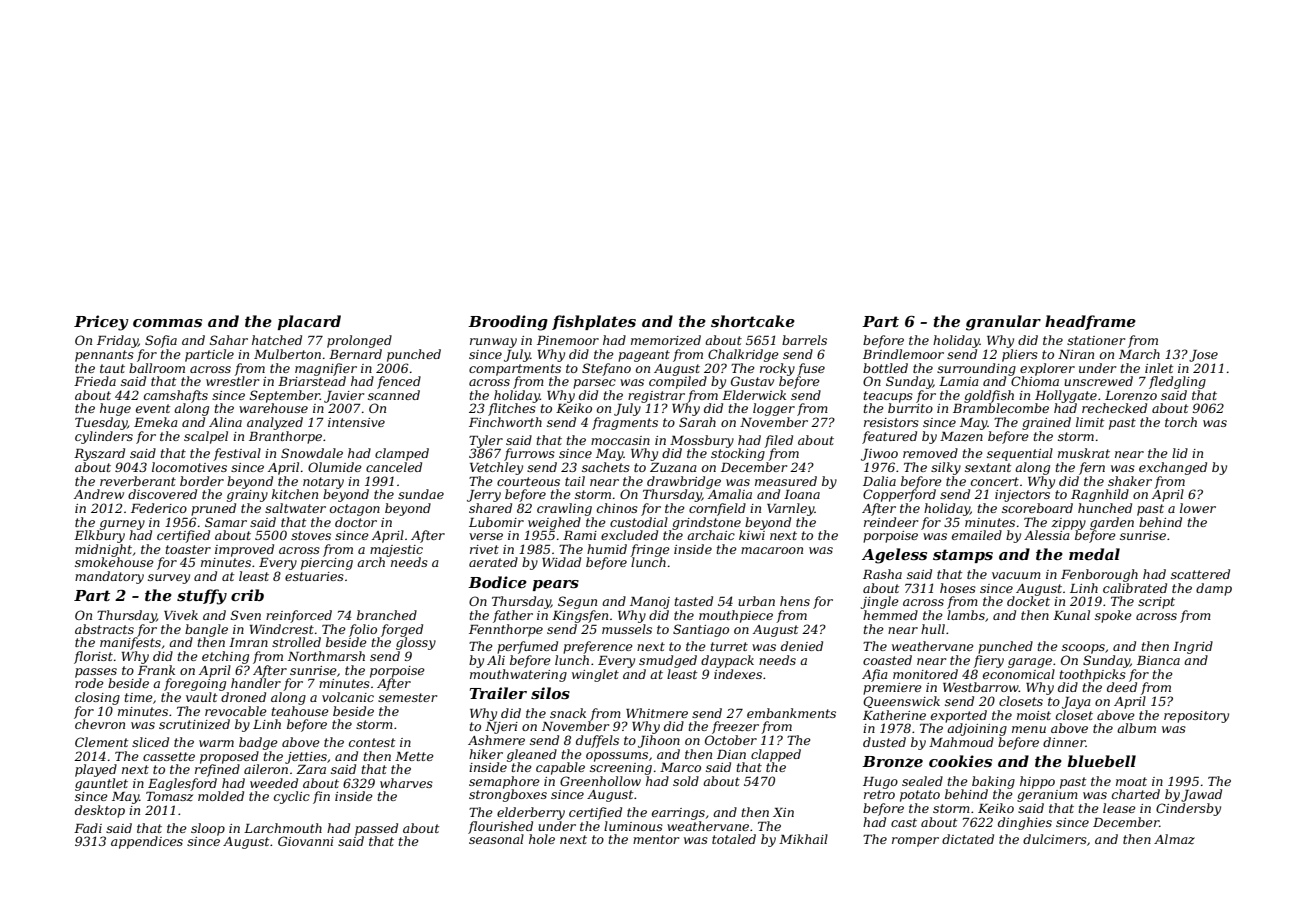 The width and height of the page is (1308, 924). What do you see at coordinates (1037, 782) in the page?
I see `hippo` at bounding box center [1037, 782].
